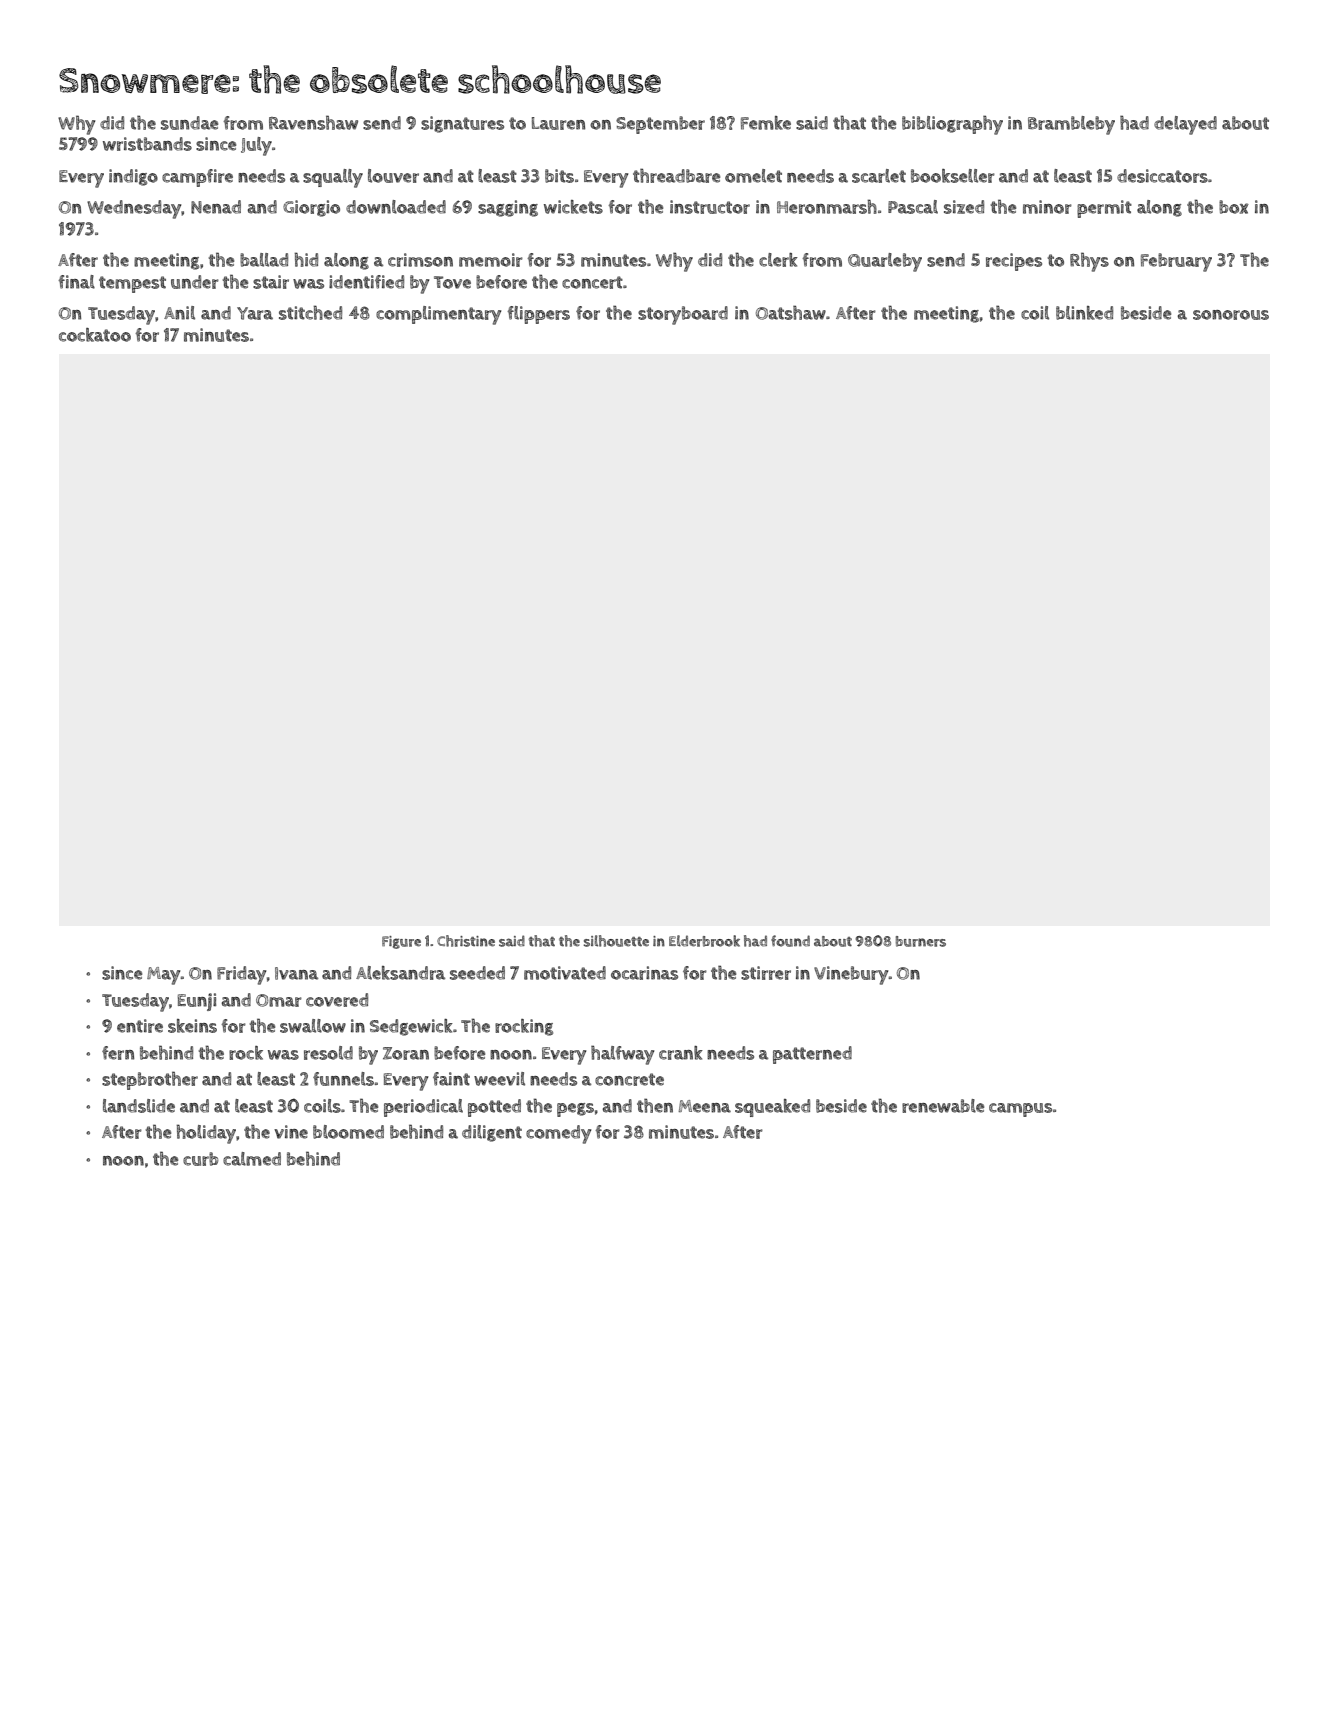 The width and height of the image is (1328, 1718). Describe the element at coordinates (538, 315) in the image. I see `flippers` at that location.
